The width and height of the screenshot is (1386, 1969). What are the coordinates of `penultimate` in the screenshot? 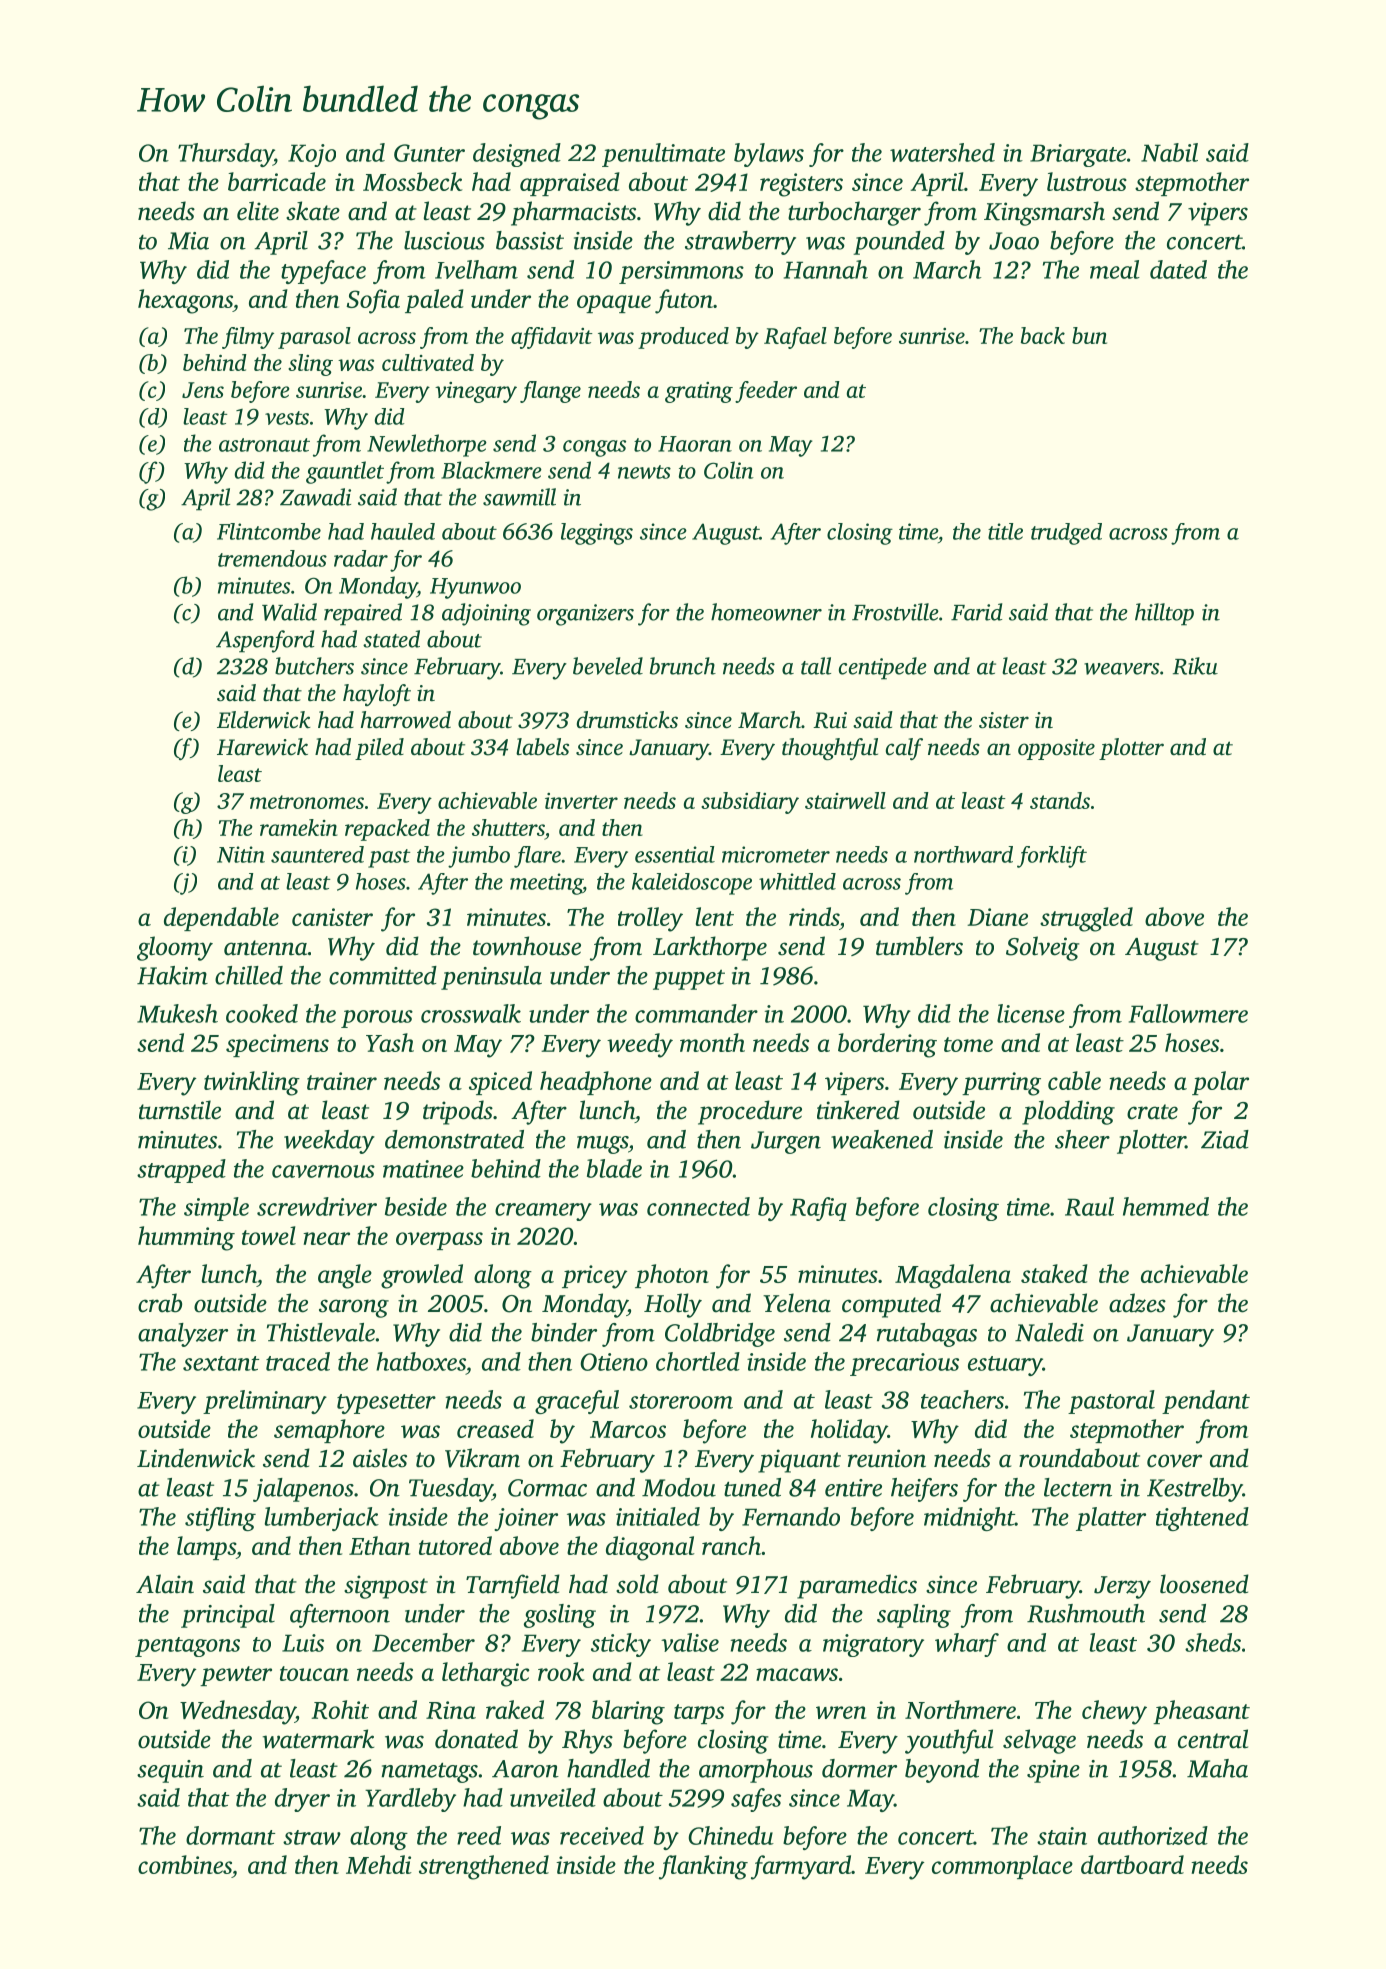 It's located at (663, 155).
